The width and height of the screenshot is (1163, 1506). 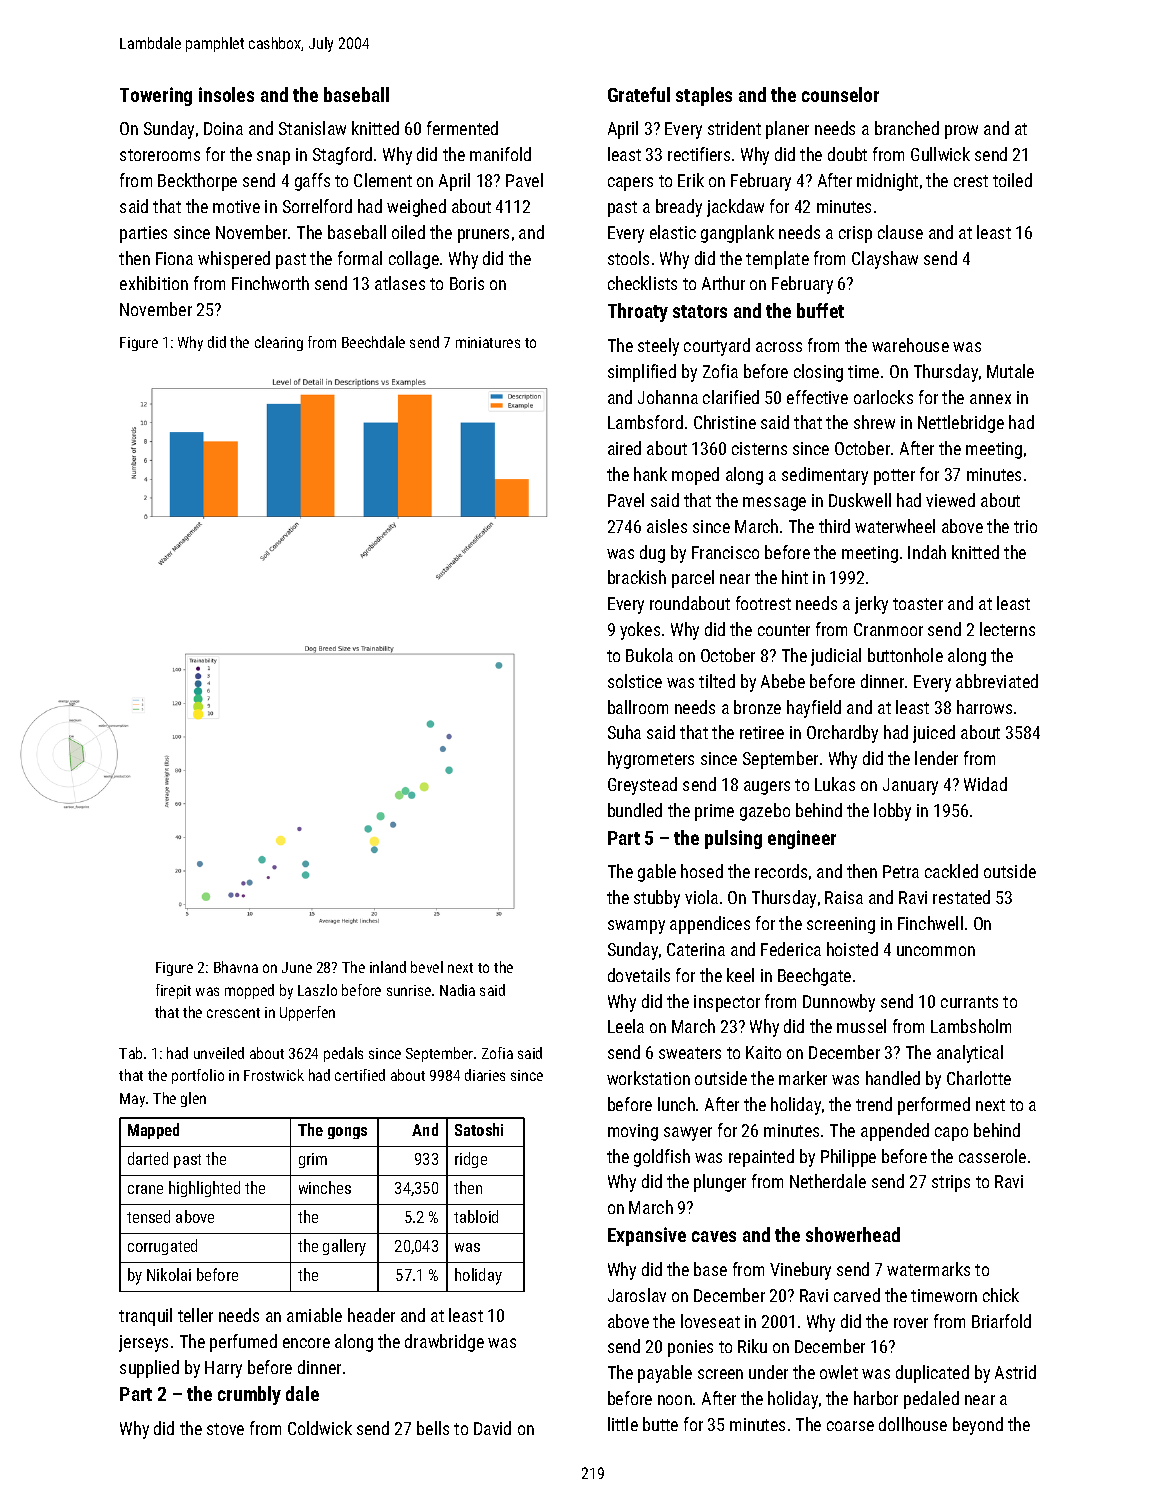 I want to click on Vinebury, so click(x=800, y=1271).
